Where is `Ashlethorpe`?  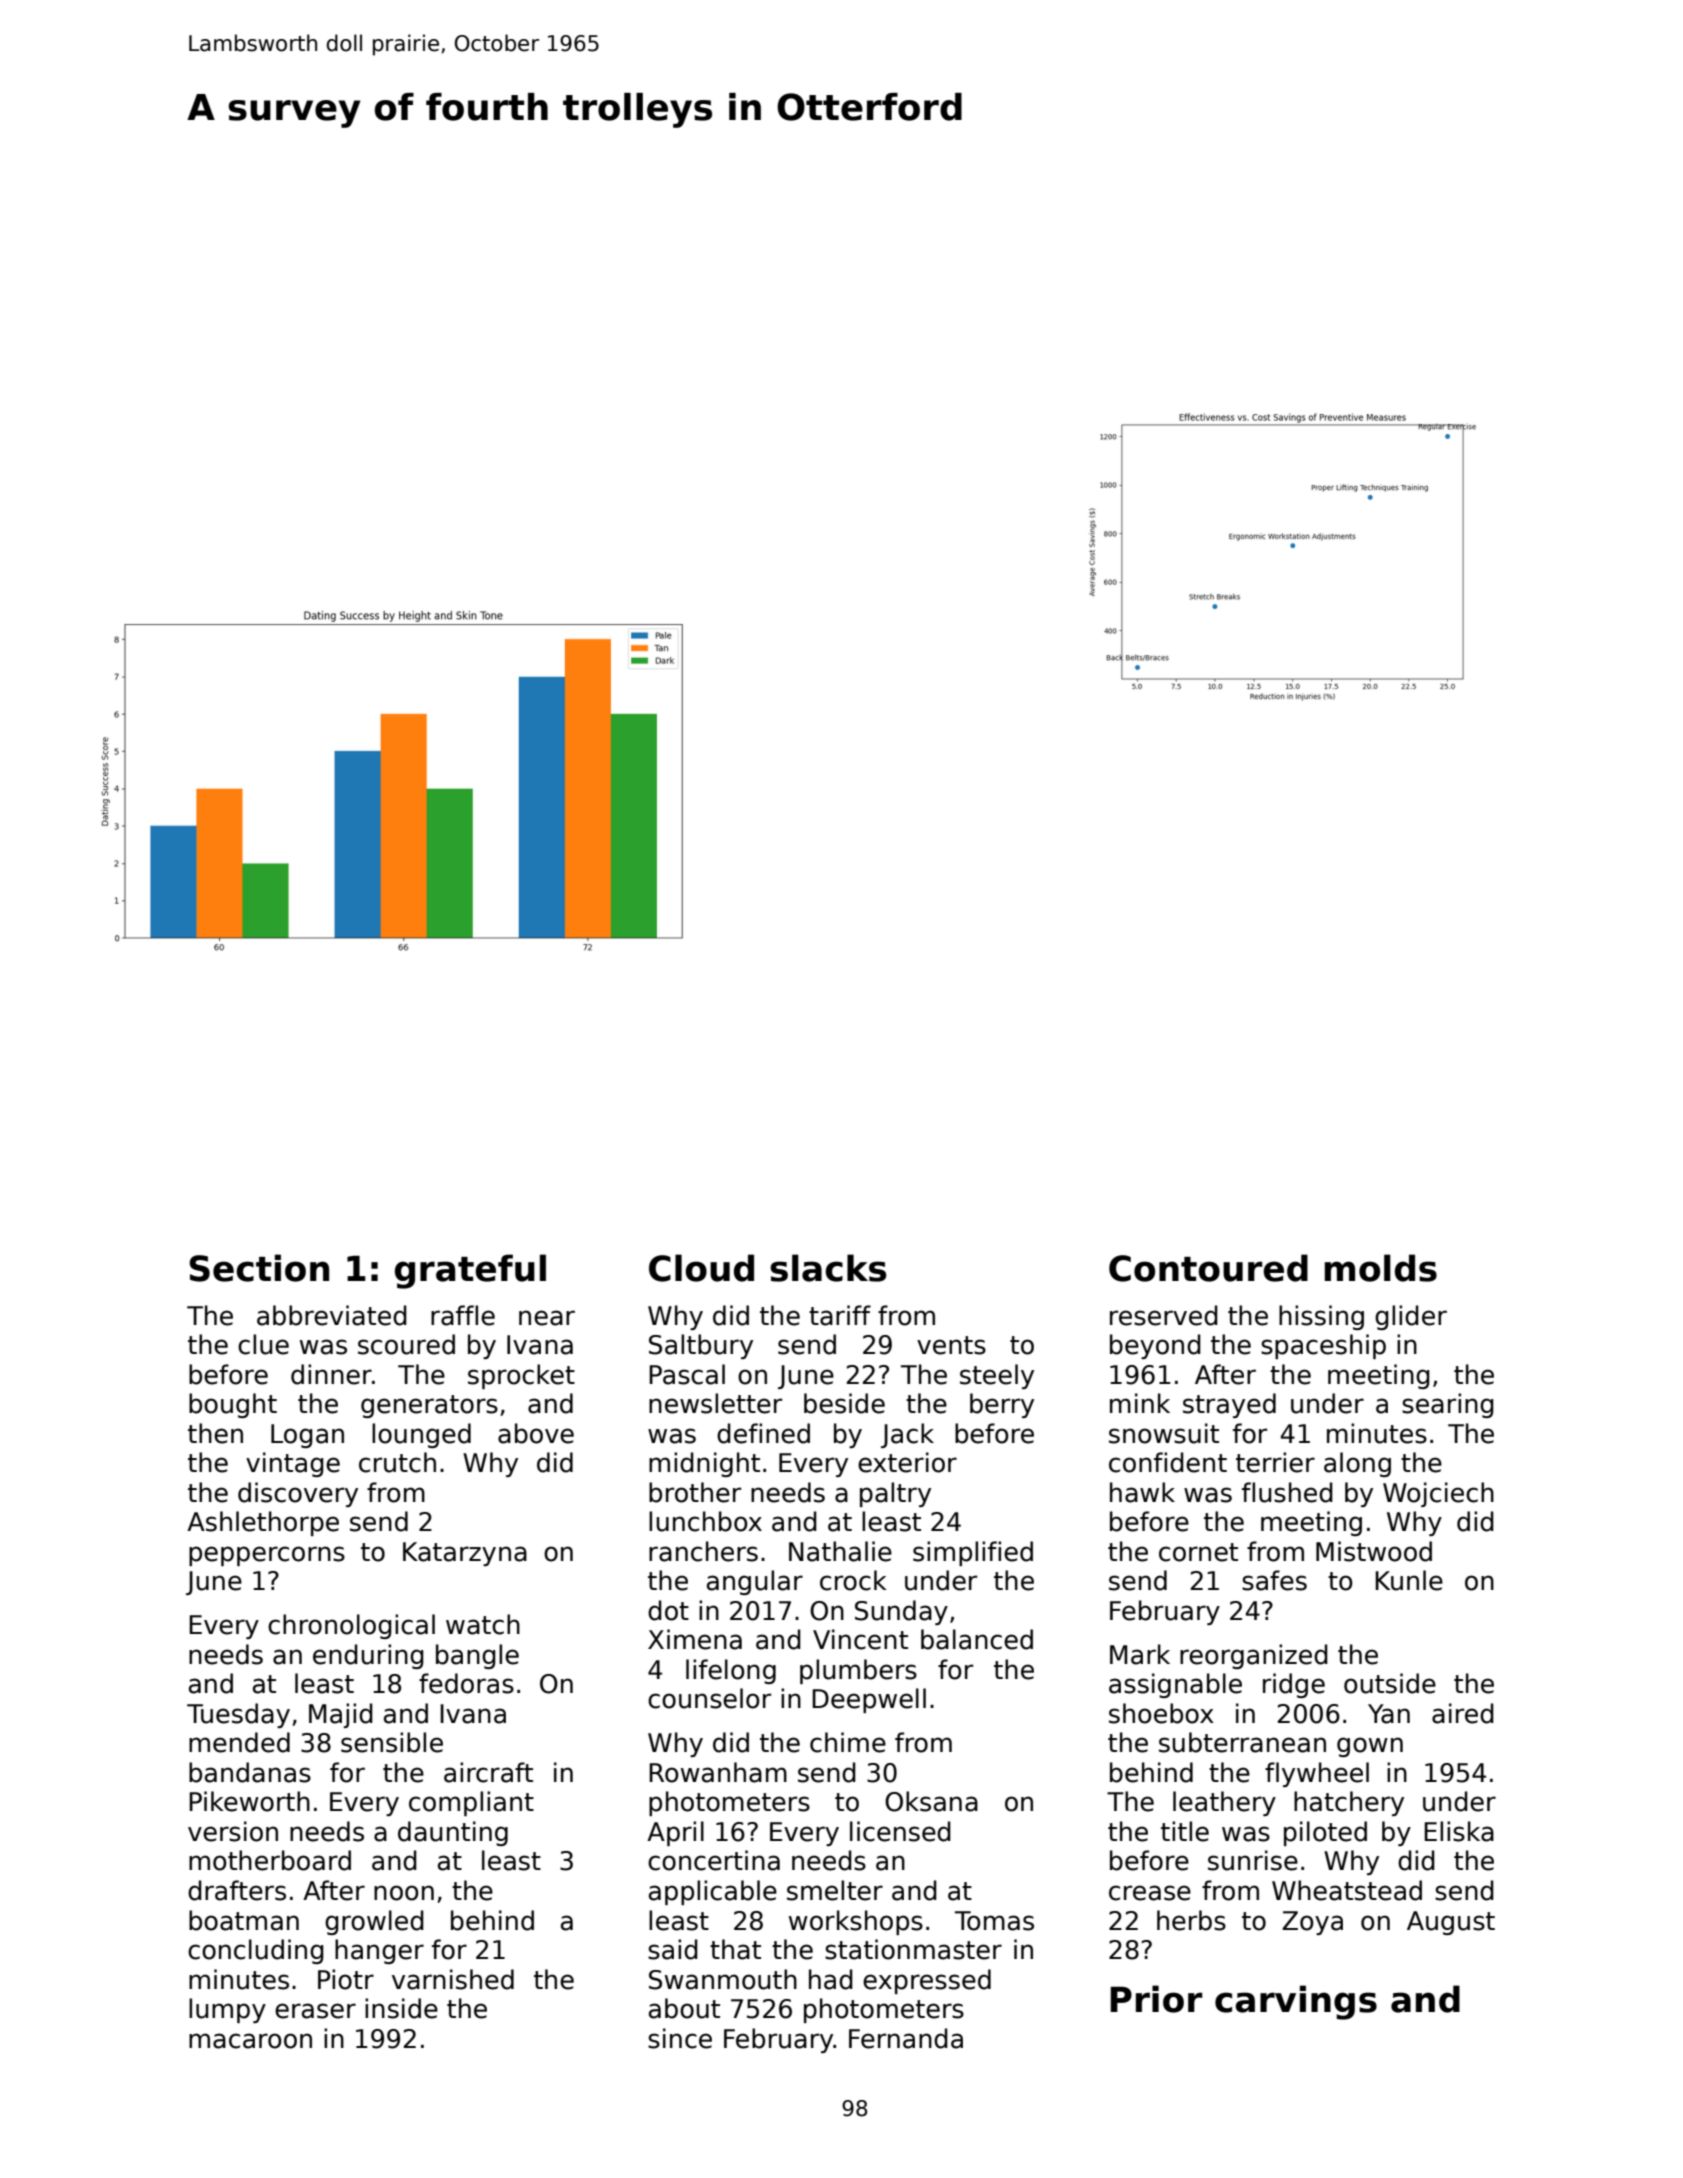 Ashlethorpe is located at coordinates (263, 1523).
